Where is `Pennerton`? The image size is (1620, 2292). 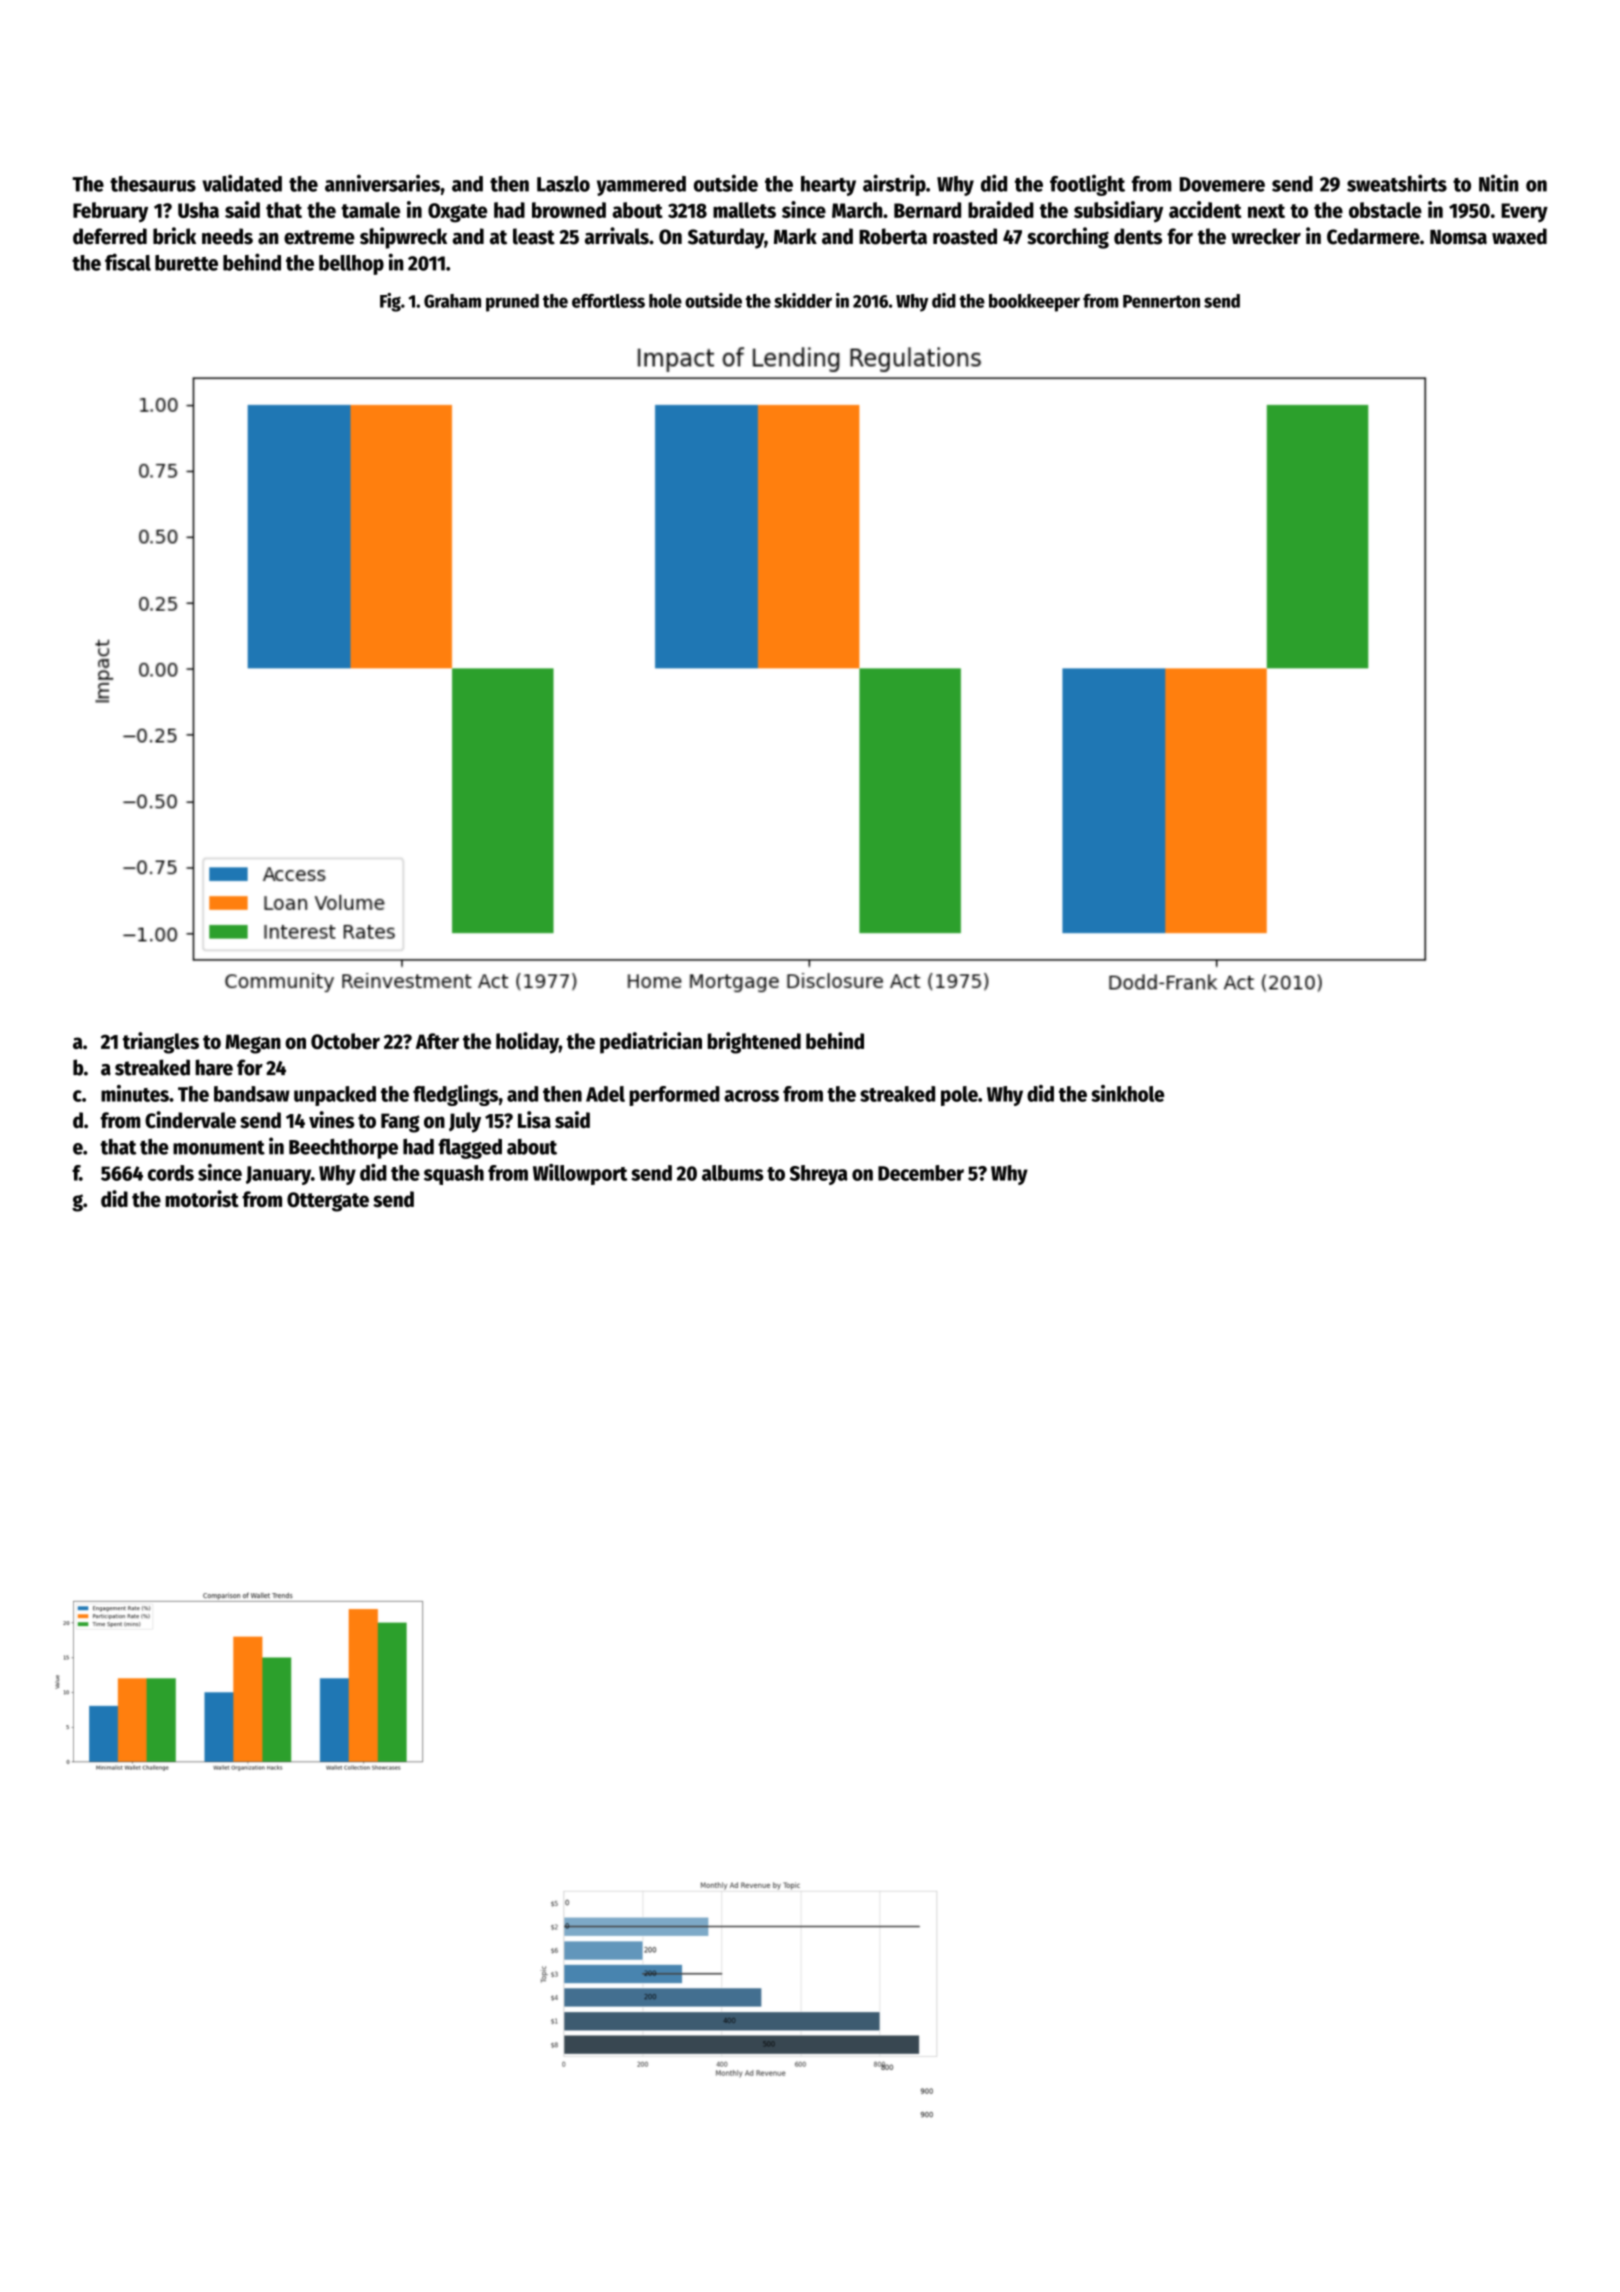 Pennerton is located at coordinates (1161, 301).
